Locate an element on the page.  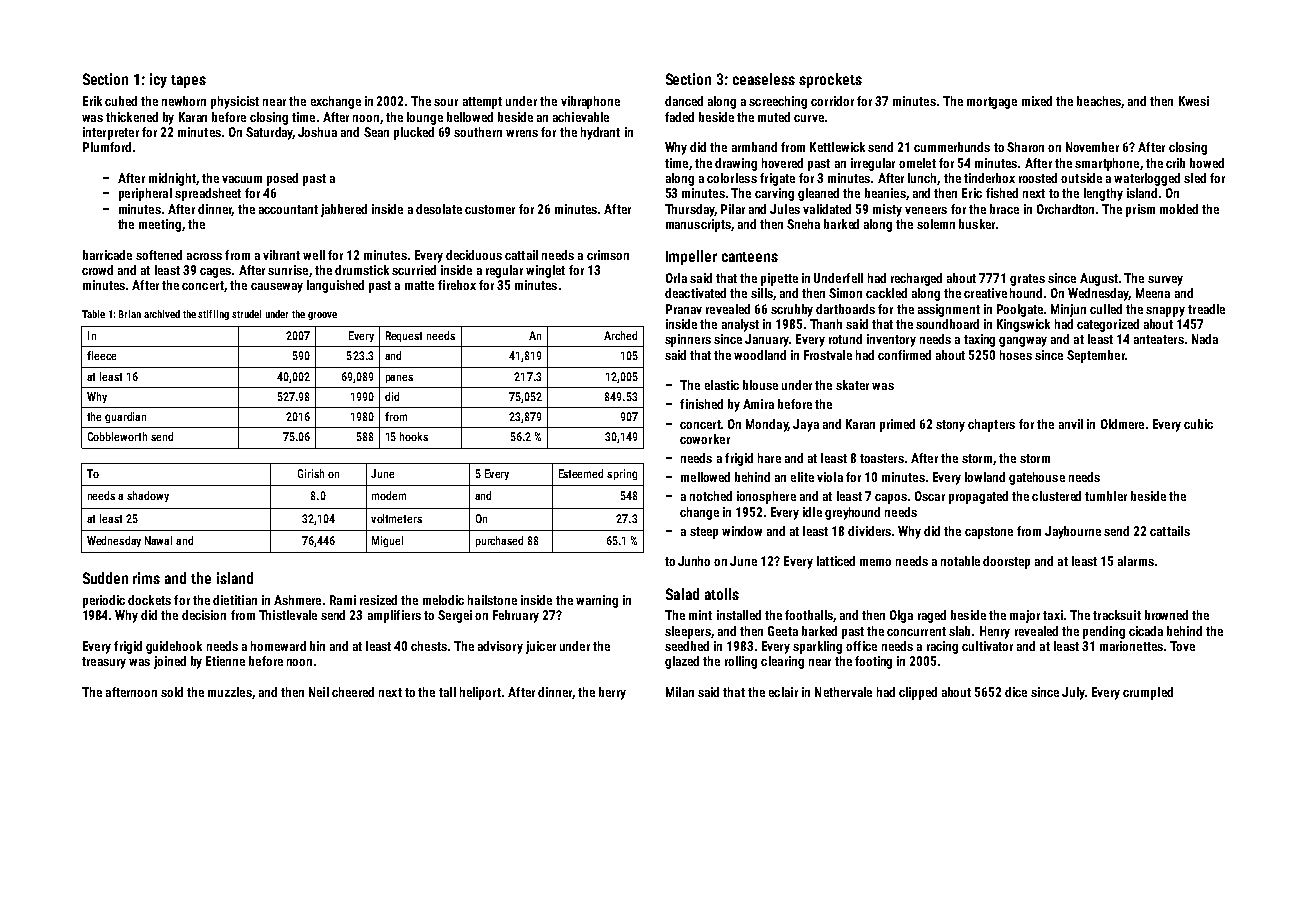
beaches is located at coordinates (1099, 101).
